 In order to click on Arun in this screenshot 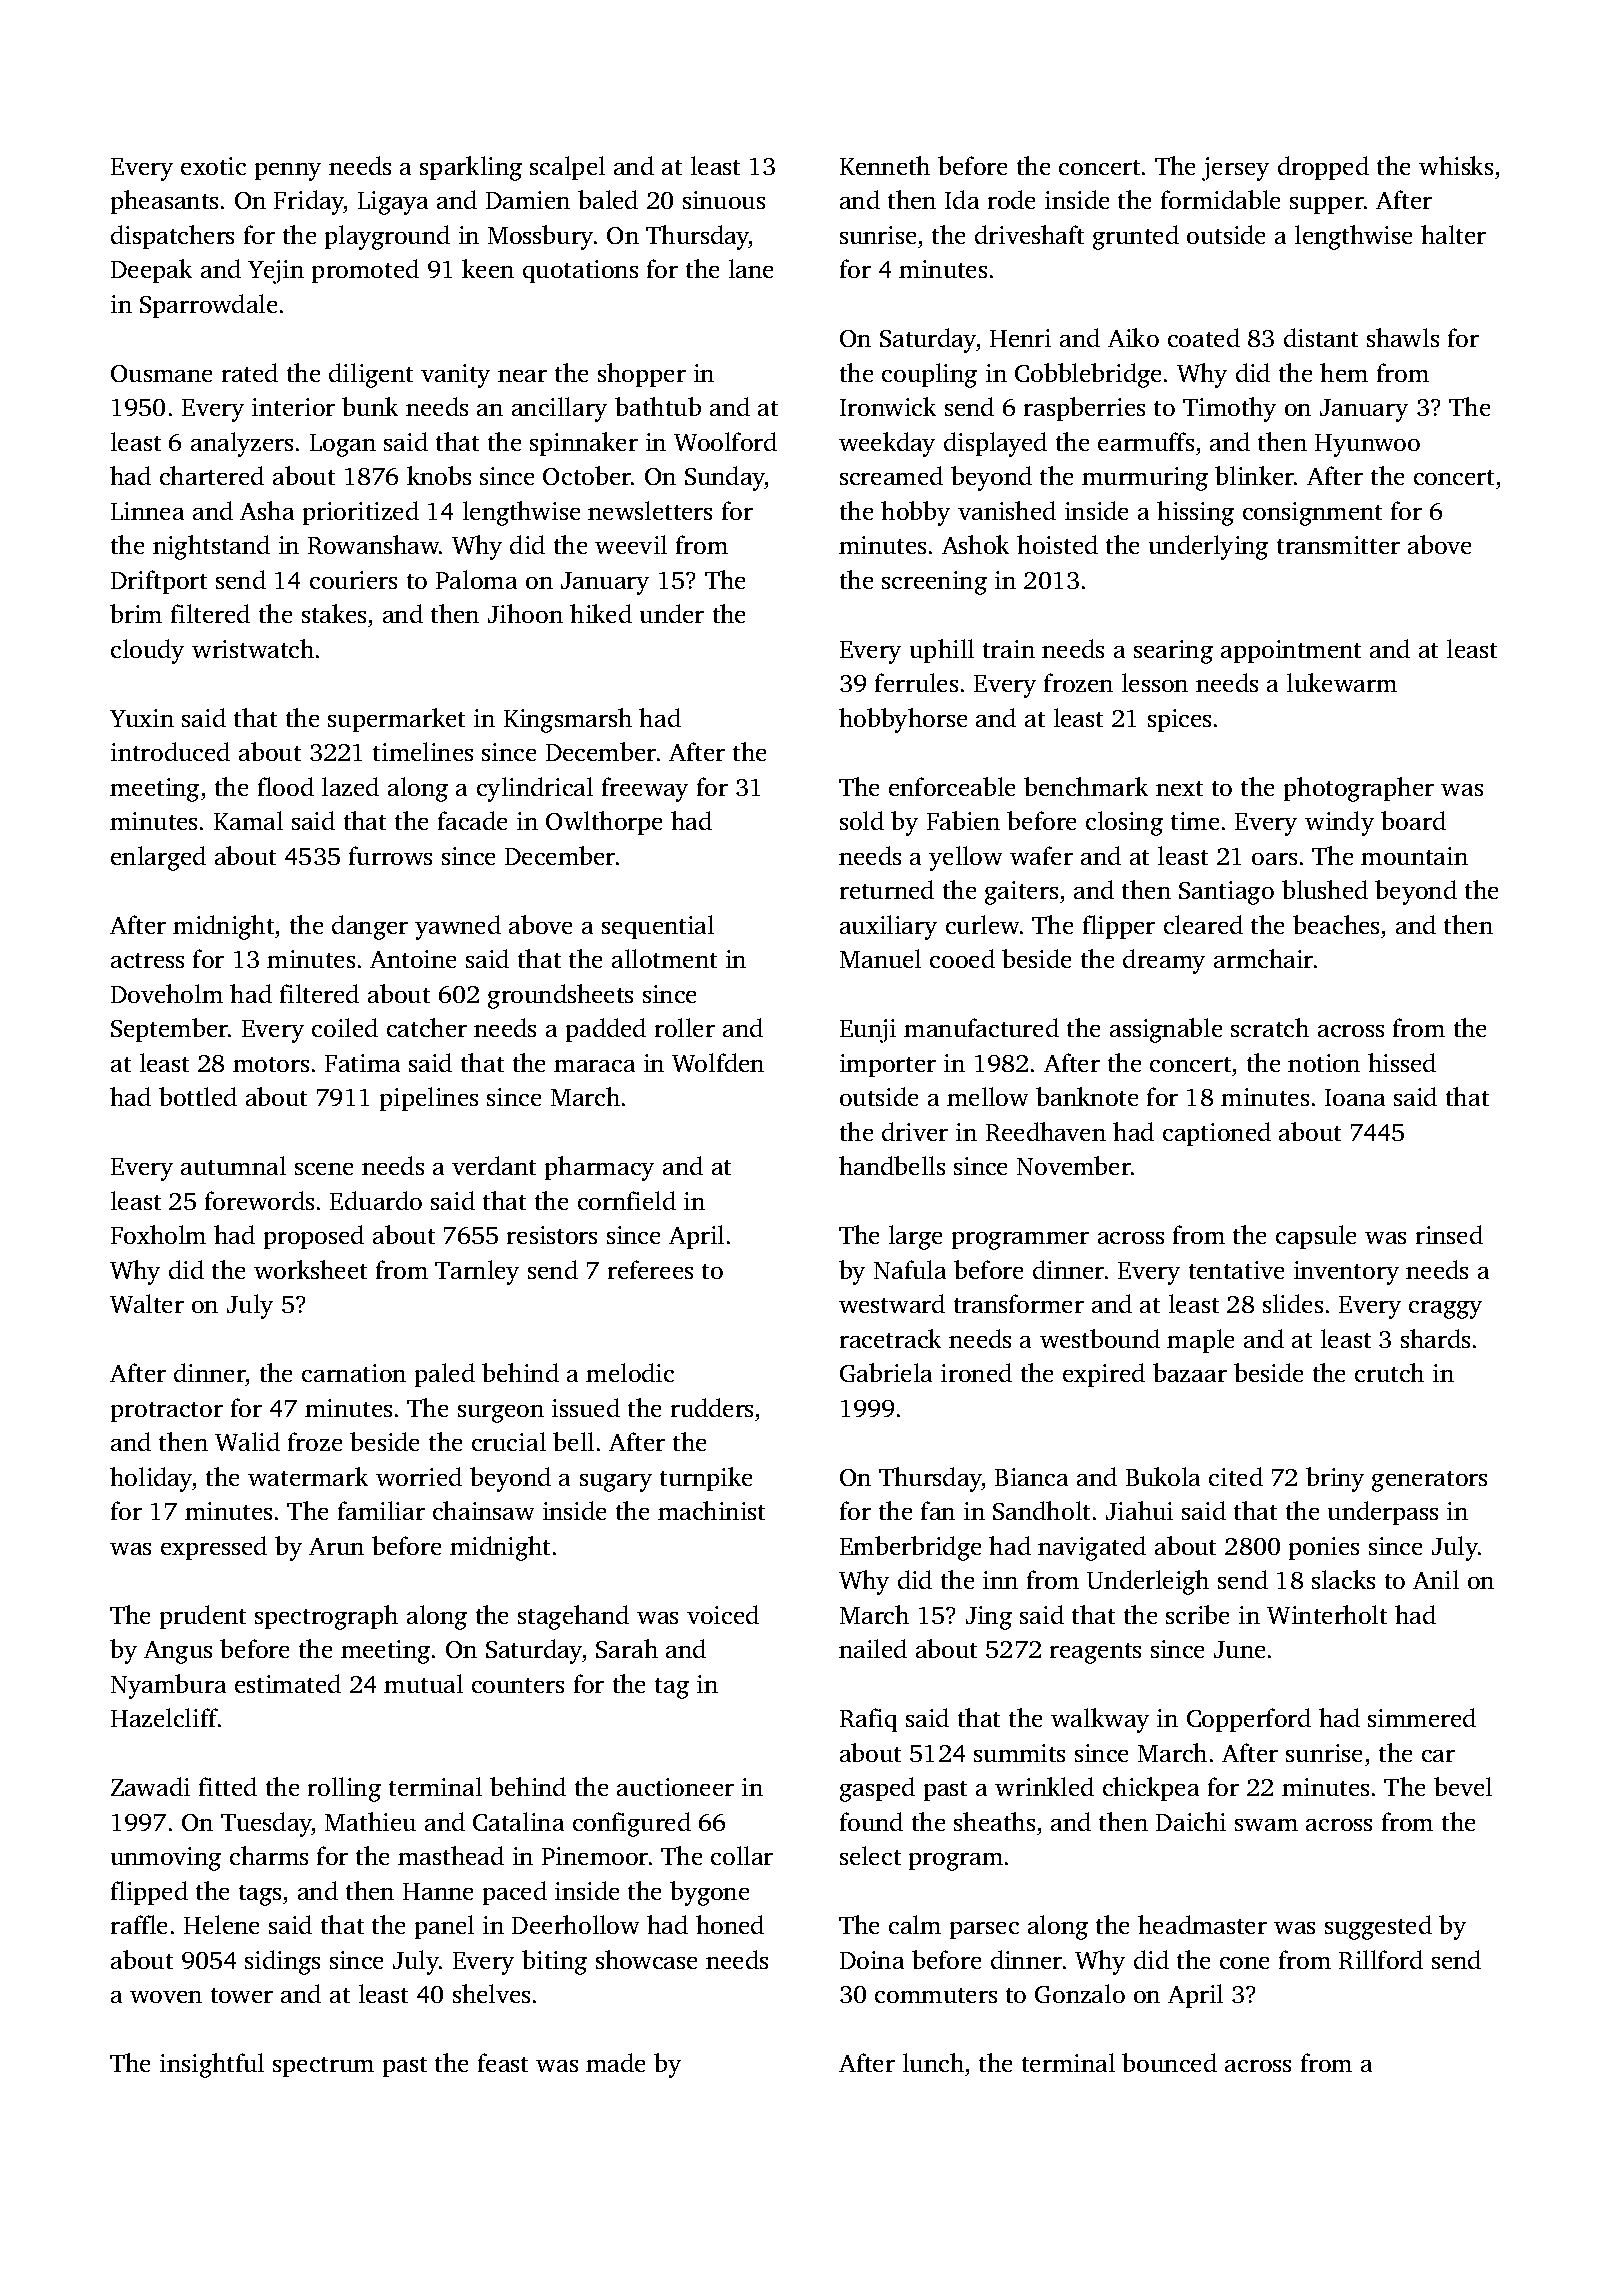, I will do `click(336, 1546)`.
